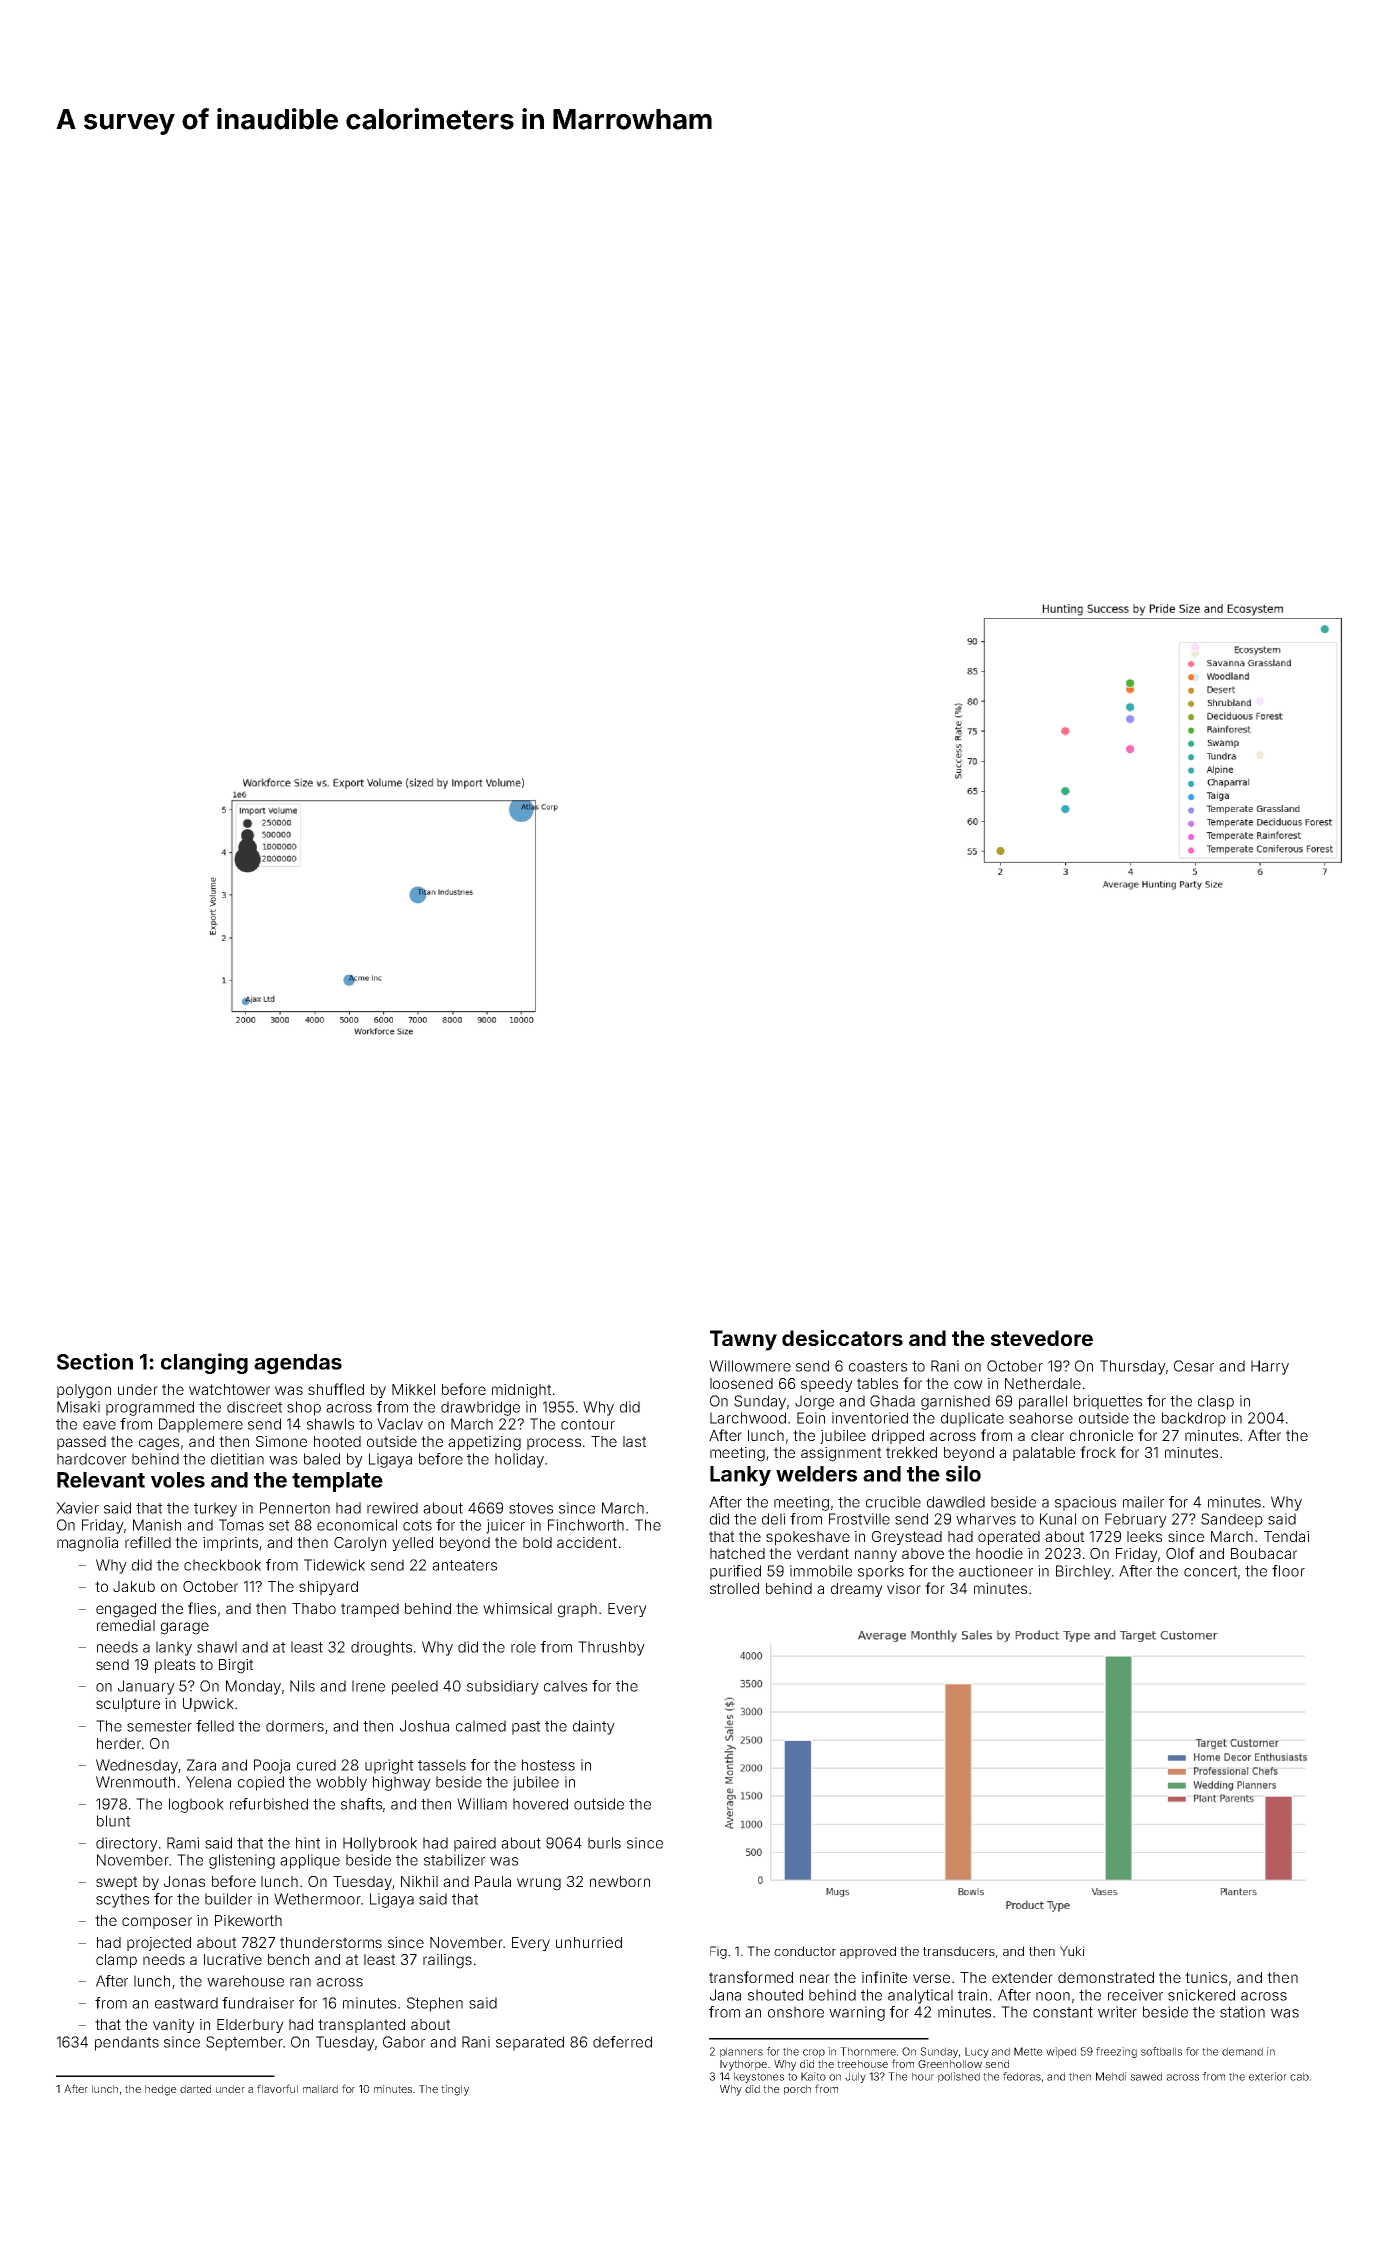  Describe the element at coordinates (604, 1843) in the image. I see `burls` at that location.
